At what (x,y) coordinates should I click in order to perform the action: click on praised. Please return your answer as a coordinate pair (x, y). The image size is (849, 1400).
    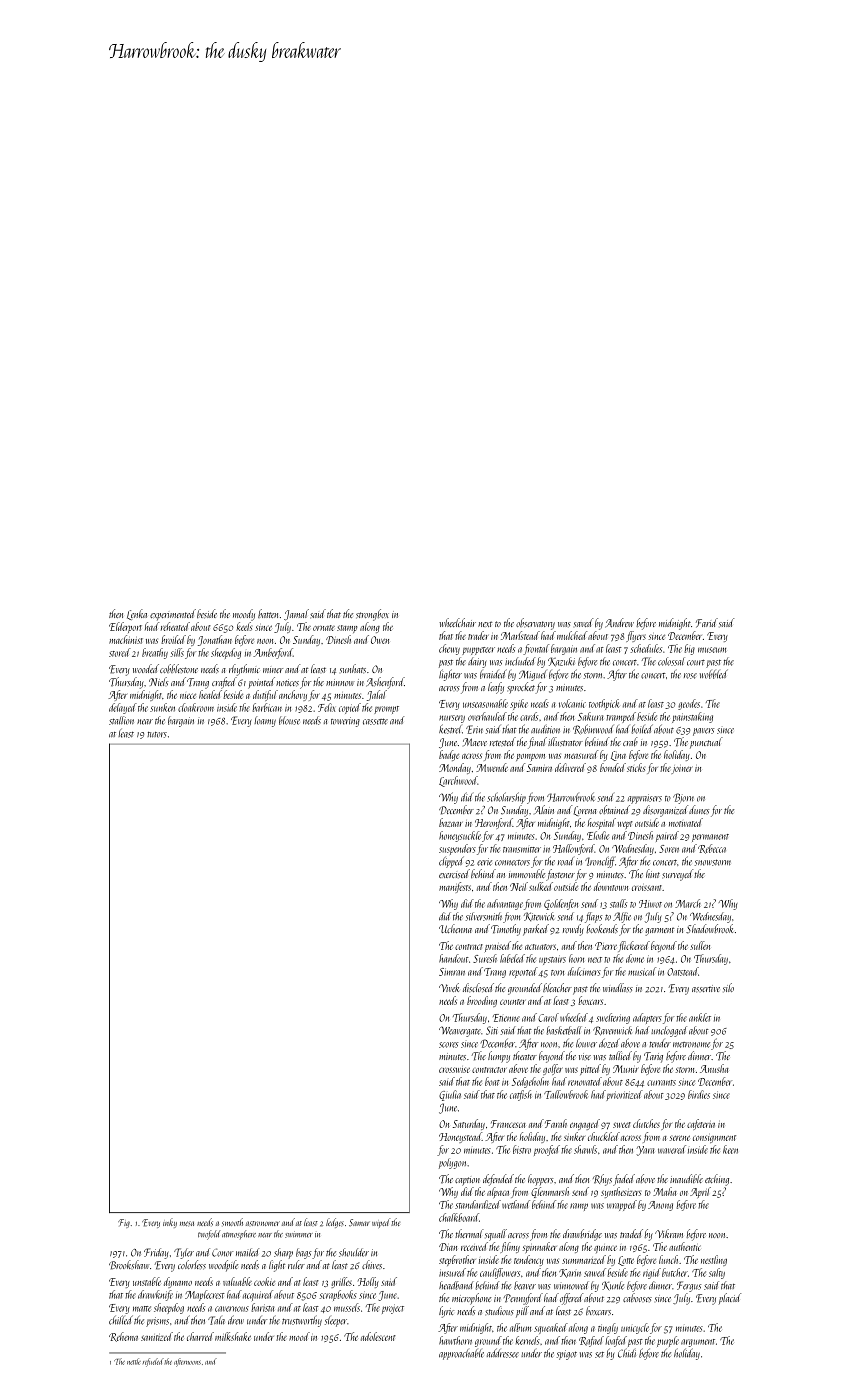
    Looking at the image, I should click on (498, 946).
